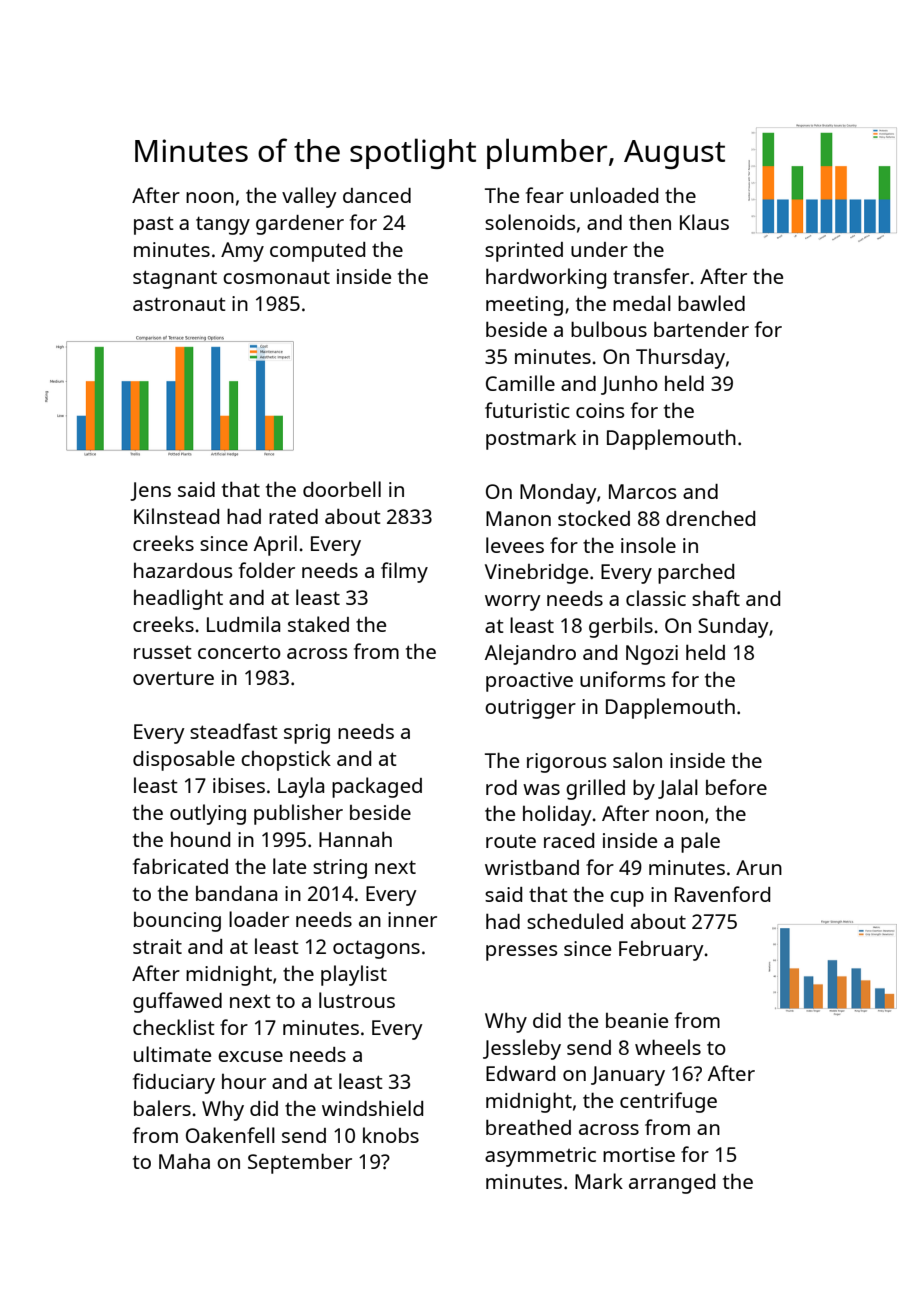 This screenshot has width=924, height=1311. What do you see at coordinates (594, 518) in the screenshot?
I see `stocked` at bounding box center [594, 518].
